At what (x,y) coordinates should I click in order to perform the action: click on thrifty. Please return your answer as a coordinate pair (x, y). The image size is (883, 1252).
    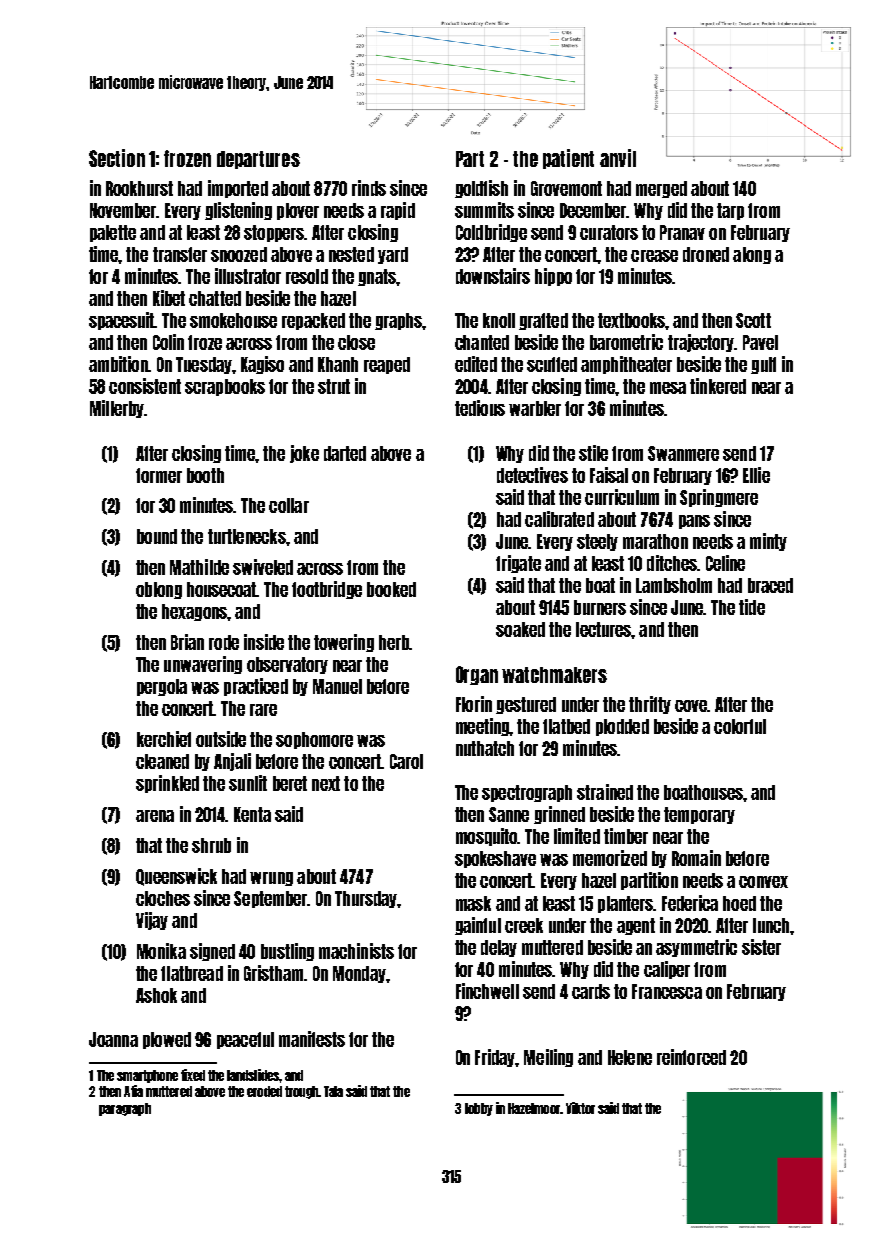
    Looking at the image, I should click on (650, 705).
